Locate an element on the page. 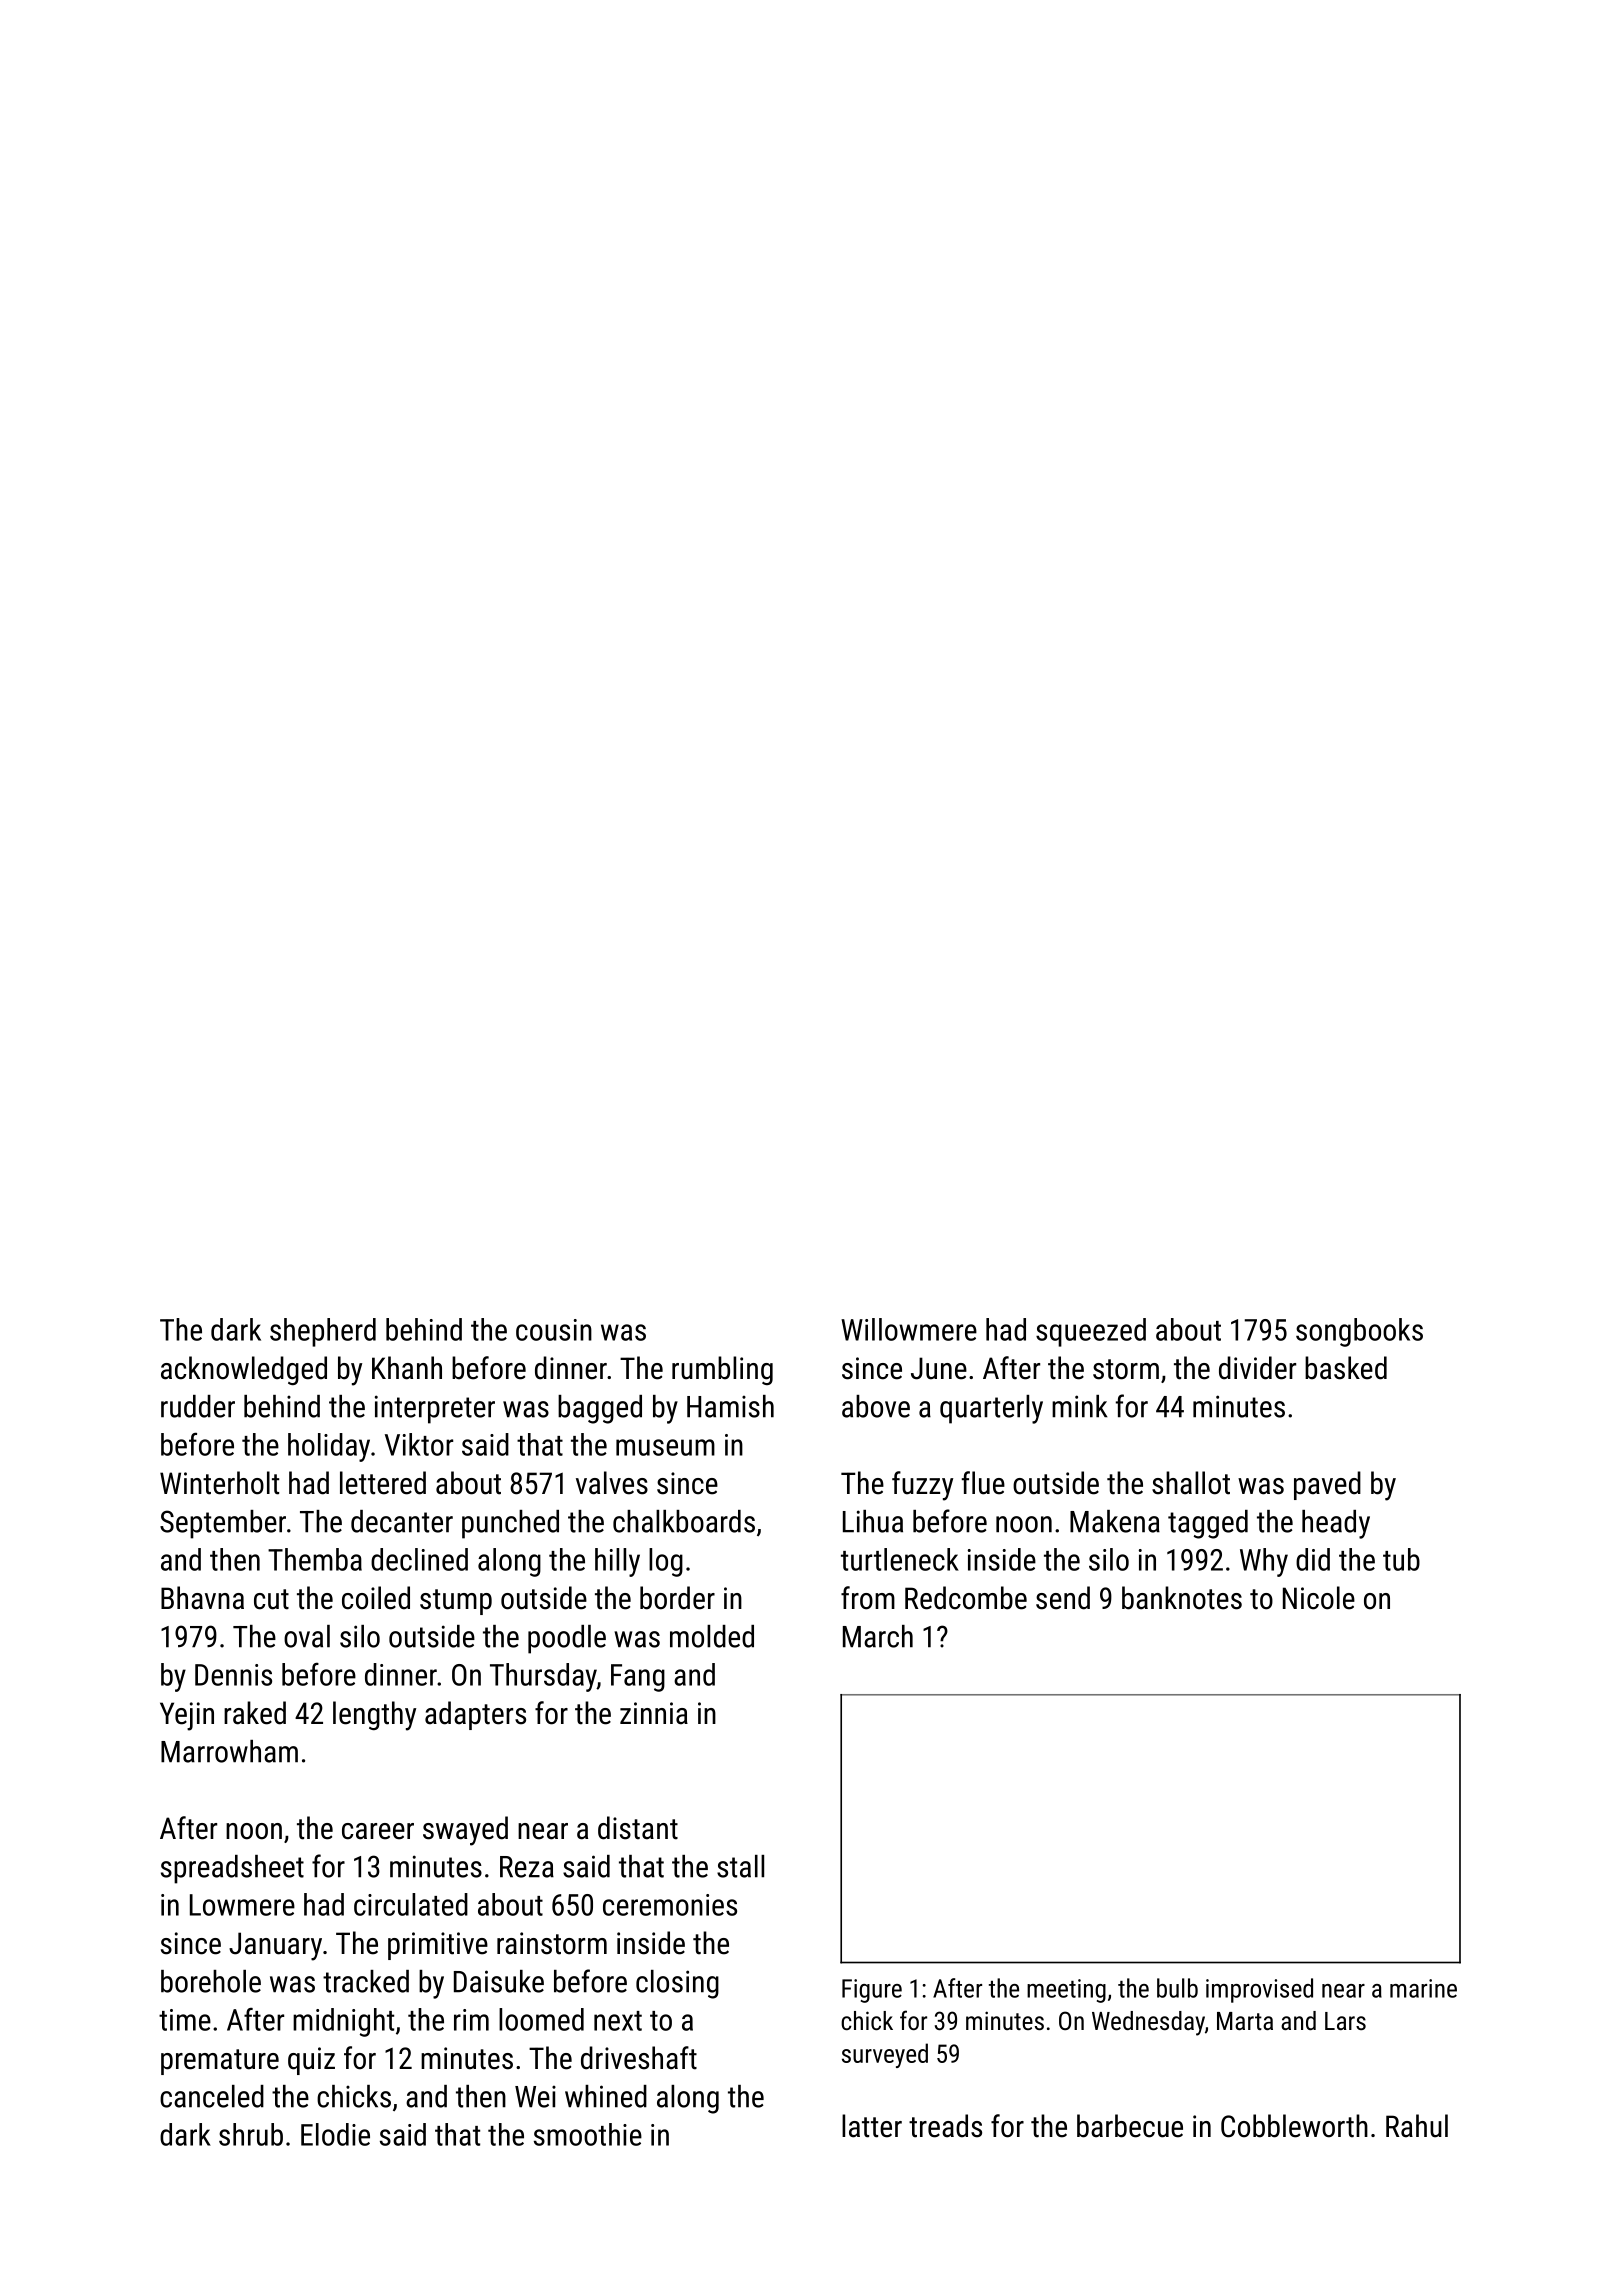  stall is located at coordinates (740, 1866).
